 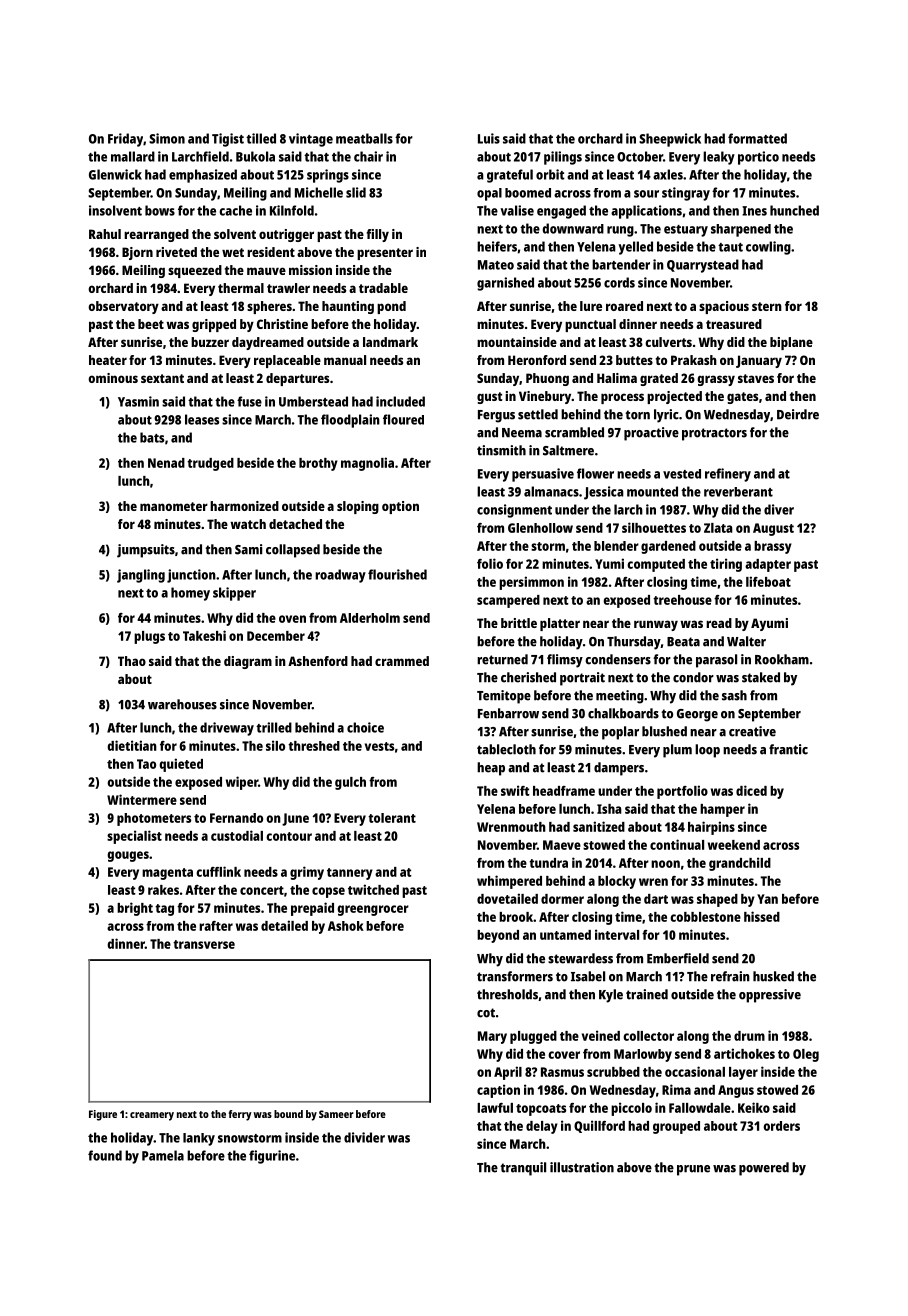 What do you see at coordinates (204, 944) in the page?
I see `transverse` at bounding box center [204, 944].
